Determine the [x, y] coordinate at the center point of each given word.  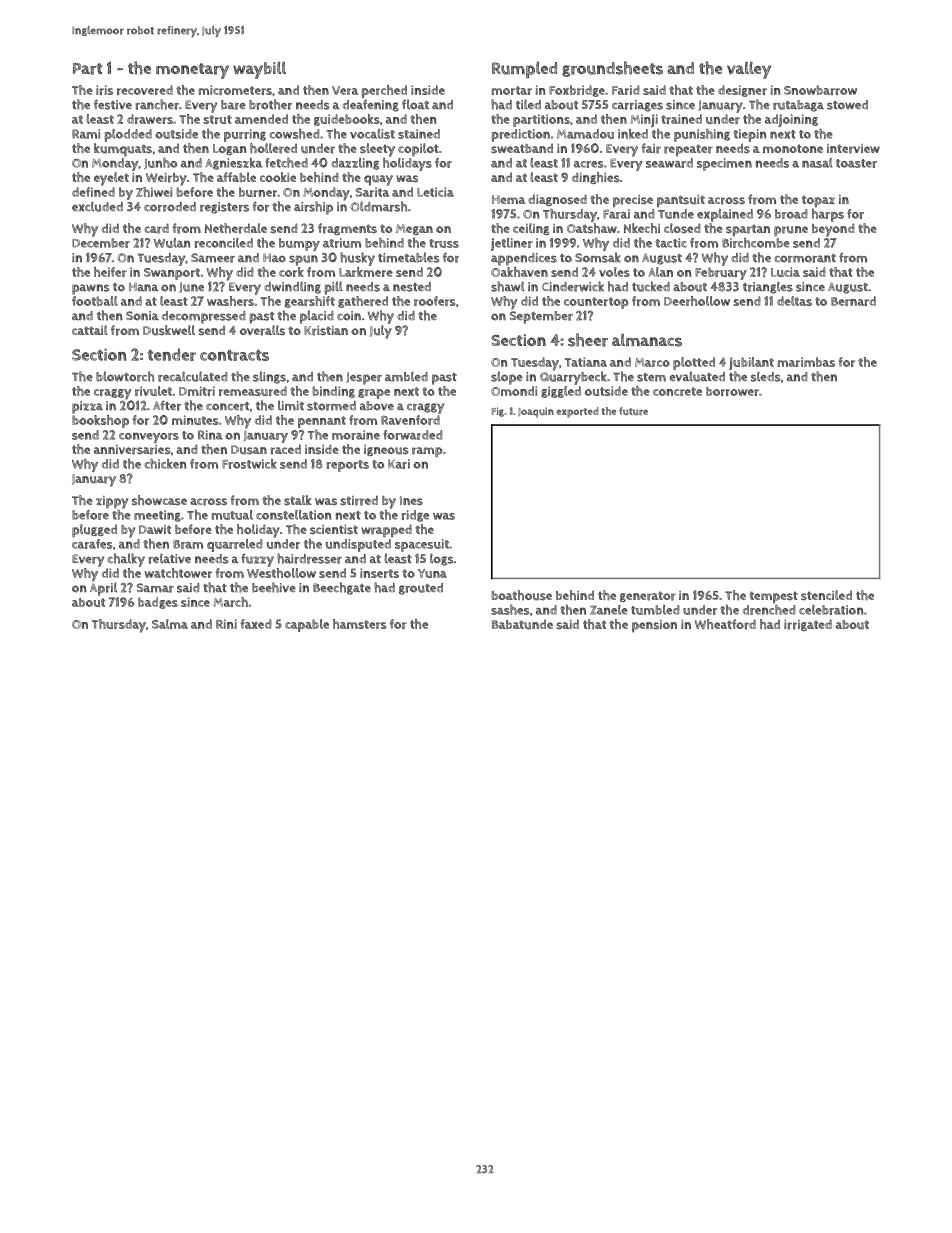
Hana [144, 286]
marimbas [806, 362]
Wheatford [725, 624]
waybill [259, 70]
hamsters [359, 624]
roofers [434, 301]
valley [749, 70]
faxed [256, 624]
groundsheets [612, 69]
